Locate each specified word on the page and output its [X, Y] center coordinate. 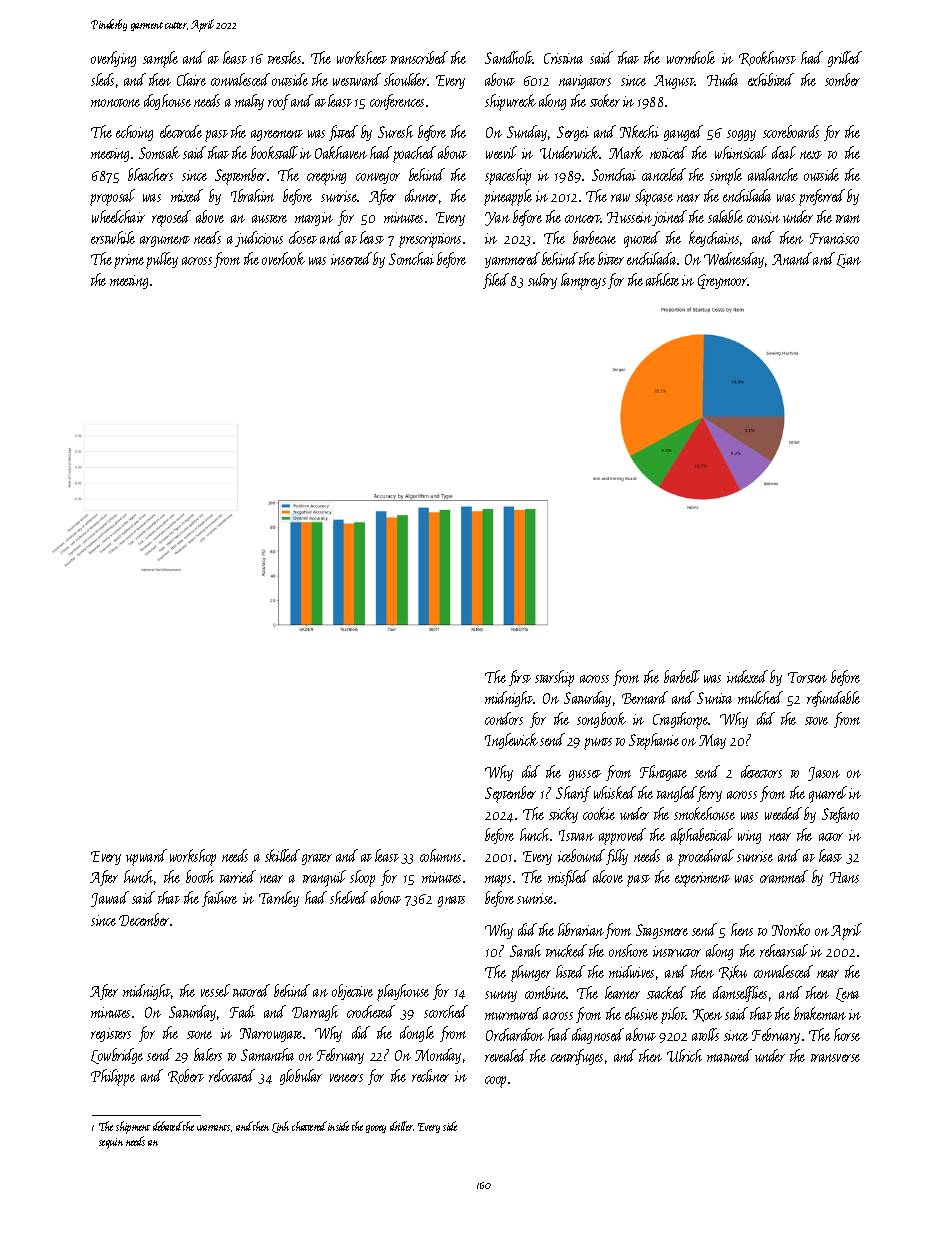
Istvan [576, 835]
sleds [102, 79]
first [520, 678]
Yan [497, 219]
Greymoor [723, 281]
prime [129, 261]
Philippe [113, 1077]
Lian [849, 261]
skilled [282, 855]
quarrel [828, 794]
